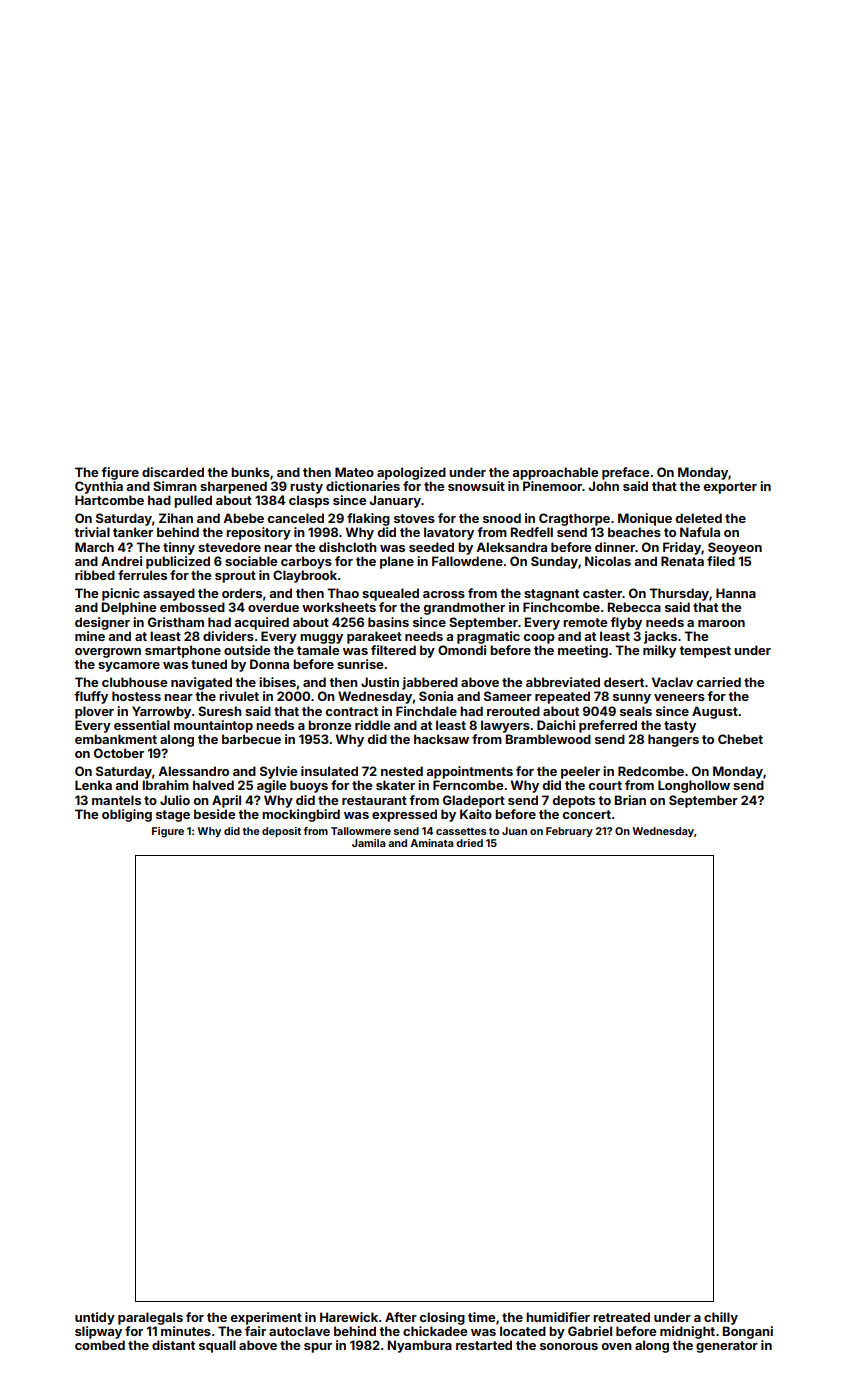 The height and width of the screenshot is (1400, 849). What do you see at coordinates (281, 832) in the screenshot?
I see `deposit` at bounding box center [281, 832].
